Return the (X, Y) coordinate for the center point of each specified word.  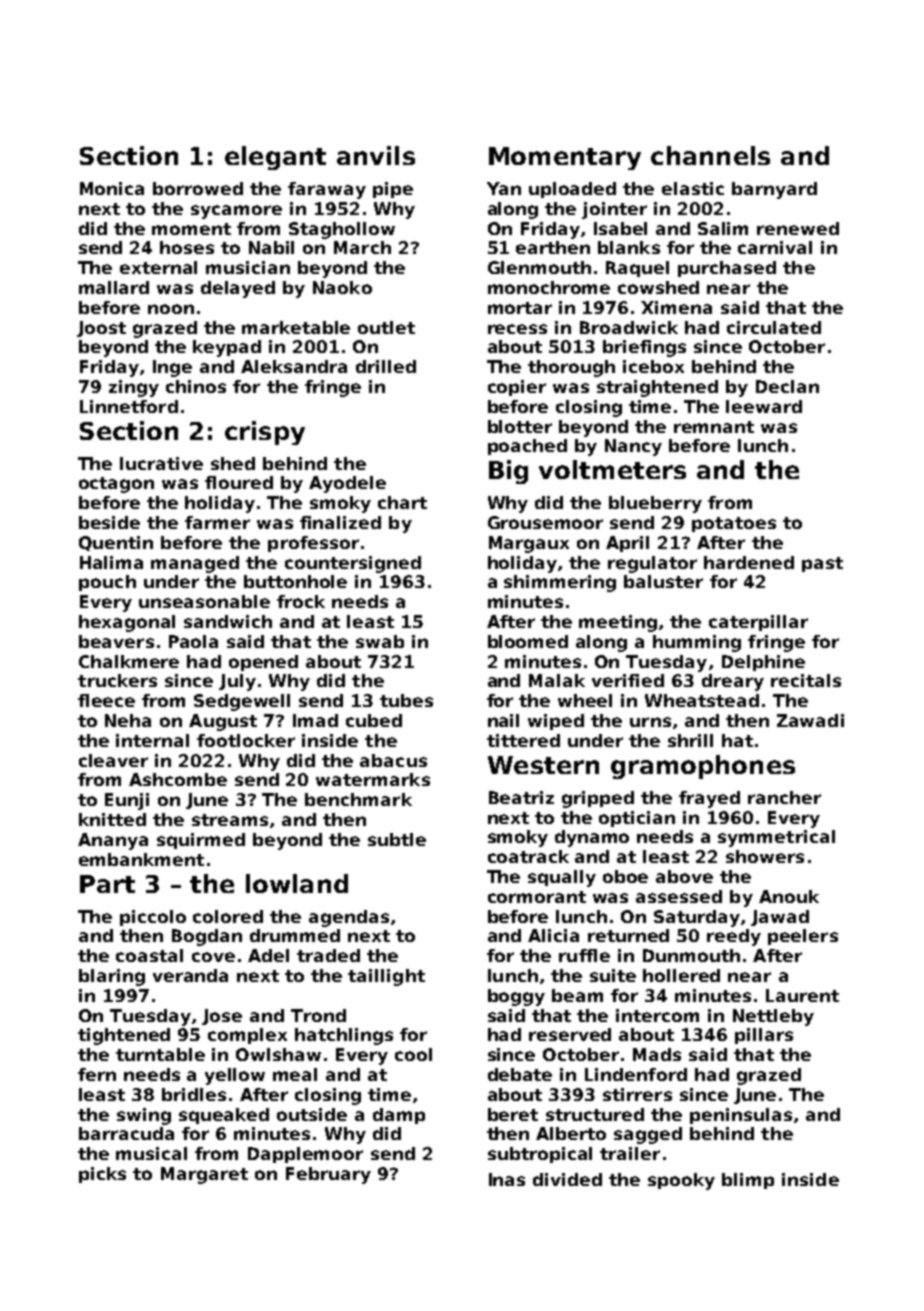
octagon (116, 485)
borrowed (198, 188)
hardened (749, 562)
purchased (727, 269)
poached (527, 447)
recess (517, 329)
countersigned (353, 564)
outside (312, 1114)
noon (171, 309)
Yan (504, 188)
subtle (397, 839)
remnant (714, 427)
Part (107, 884)
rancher (784, 797)
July (237, 682)
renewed (798, 228)
